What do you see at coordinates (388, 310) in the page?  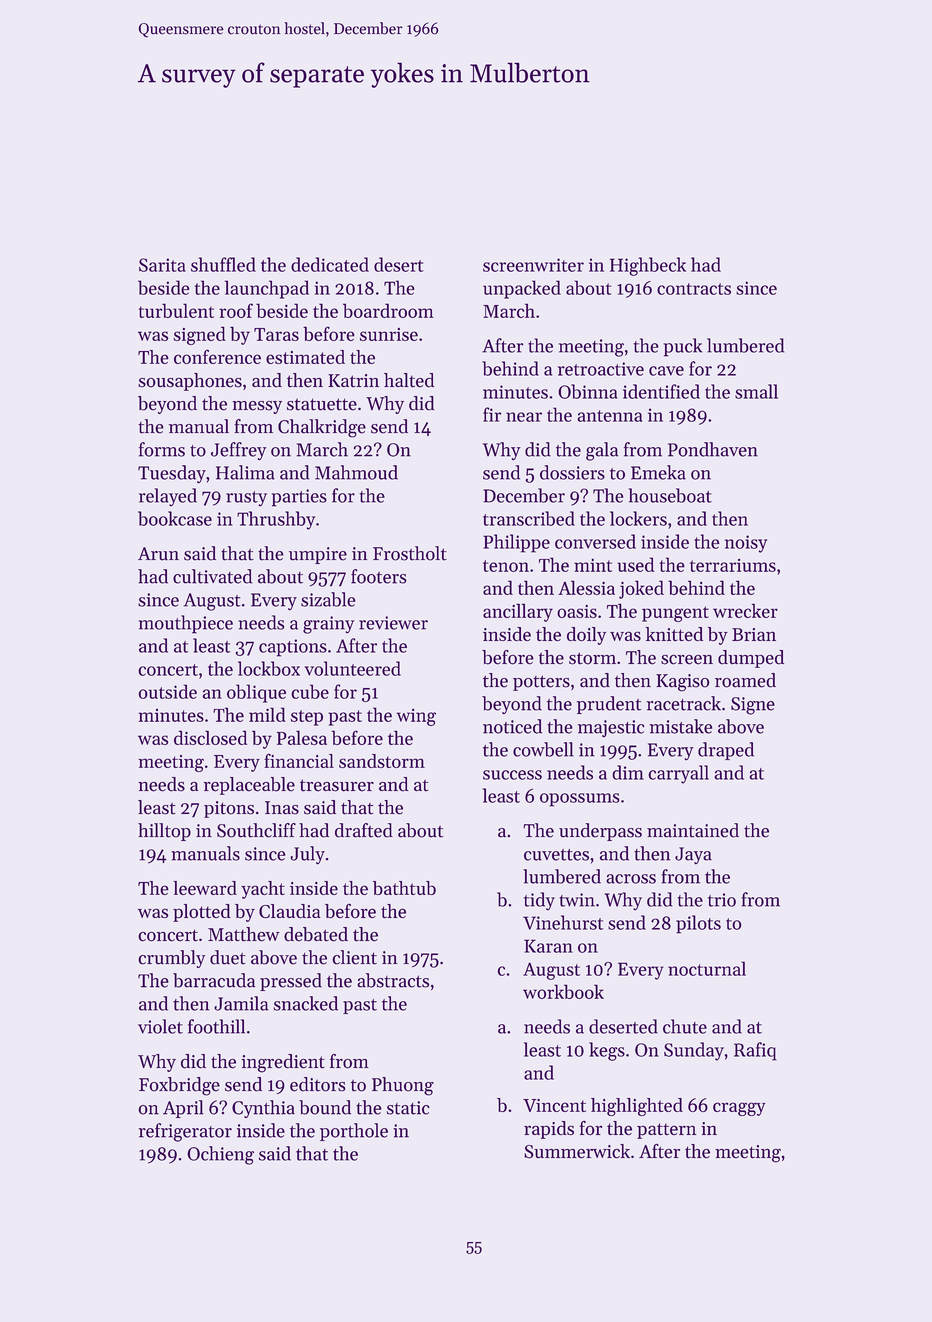 I see `boardroom` at bounding box center [388, 310].
